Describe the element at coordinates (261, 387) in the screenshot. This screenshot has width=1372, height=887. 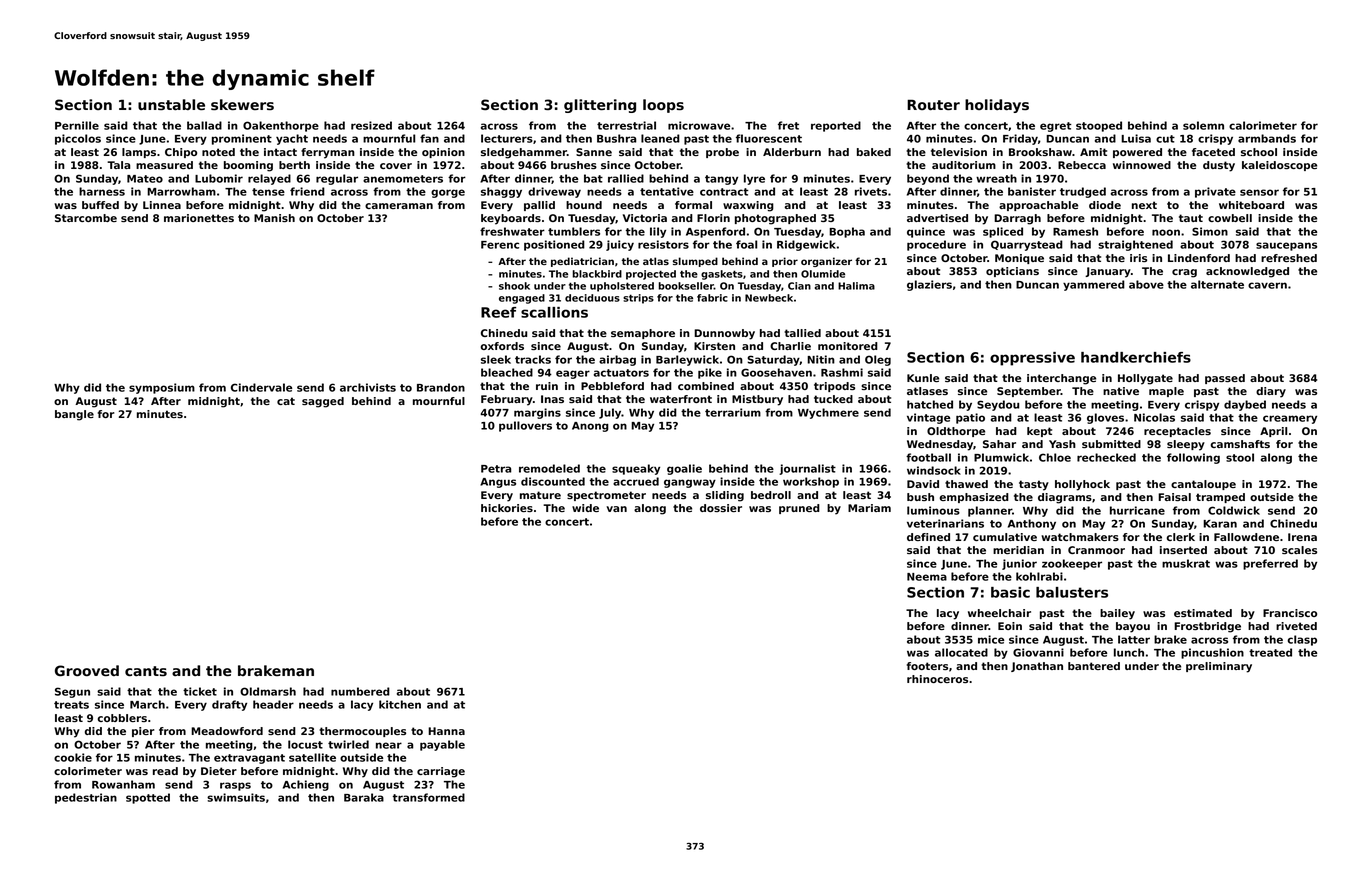
I see `Cindervale` at that location.
